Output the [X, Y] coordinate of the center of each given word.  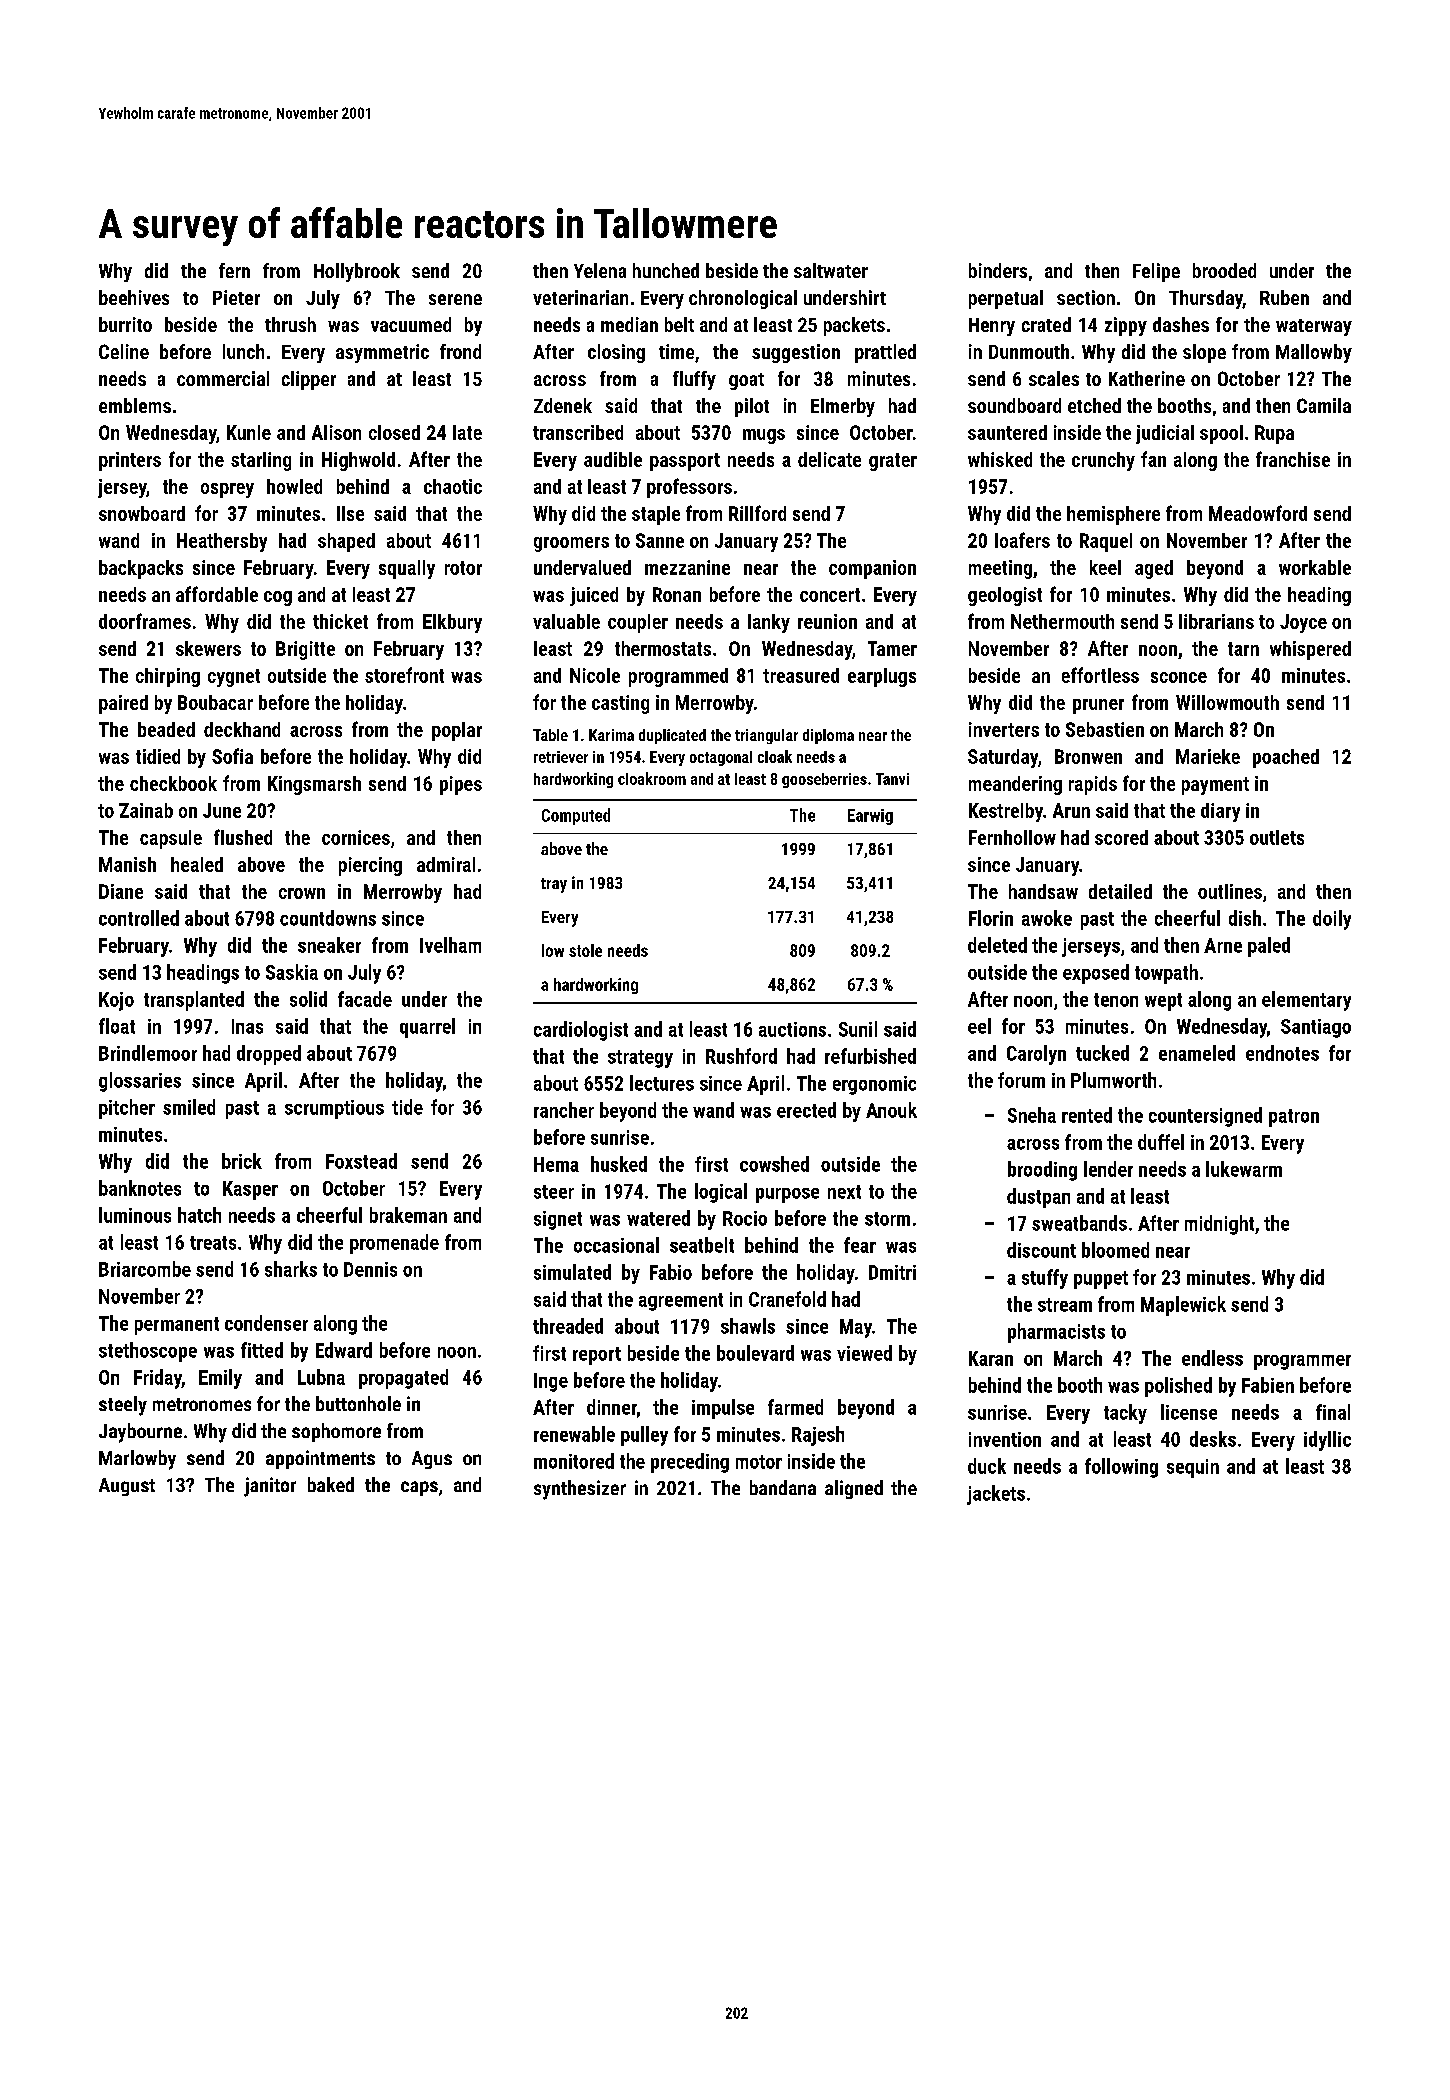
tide [407, 1107]
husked [619, 1164]
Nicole [595, 675]
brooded [1224, 270]
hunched [666, 270]
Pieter [236, 297]
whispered [1310, 650]
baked [331, 1484]
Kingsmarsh [314, 785]
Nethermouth [1062, 621]
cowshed [774, 1164]
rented [1087, 1115]
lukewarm [1244, 1169]
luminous [135, 1215]
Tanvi [892, 779]
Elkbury [452, 623]
